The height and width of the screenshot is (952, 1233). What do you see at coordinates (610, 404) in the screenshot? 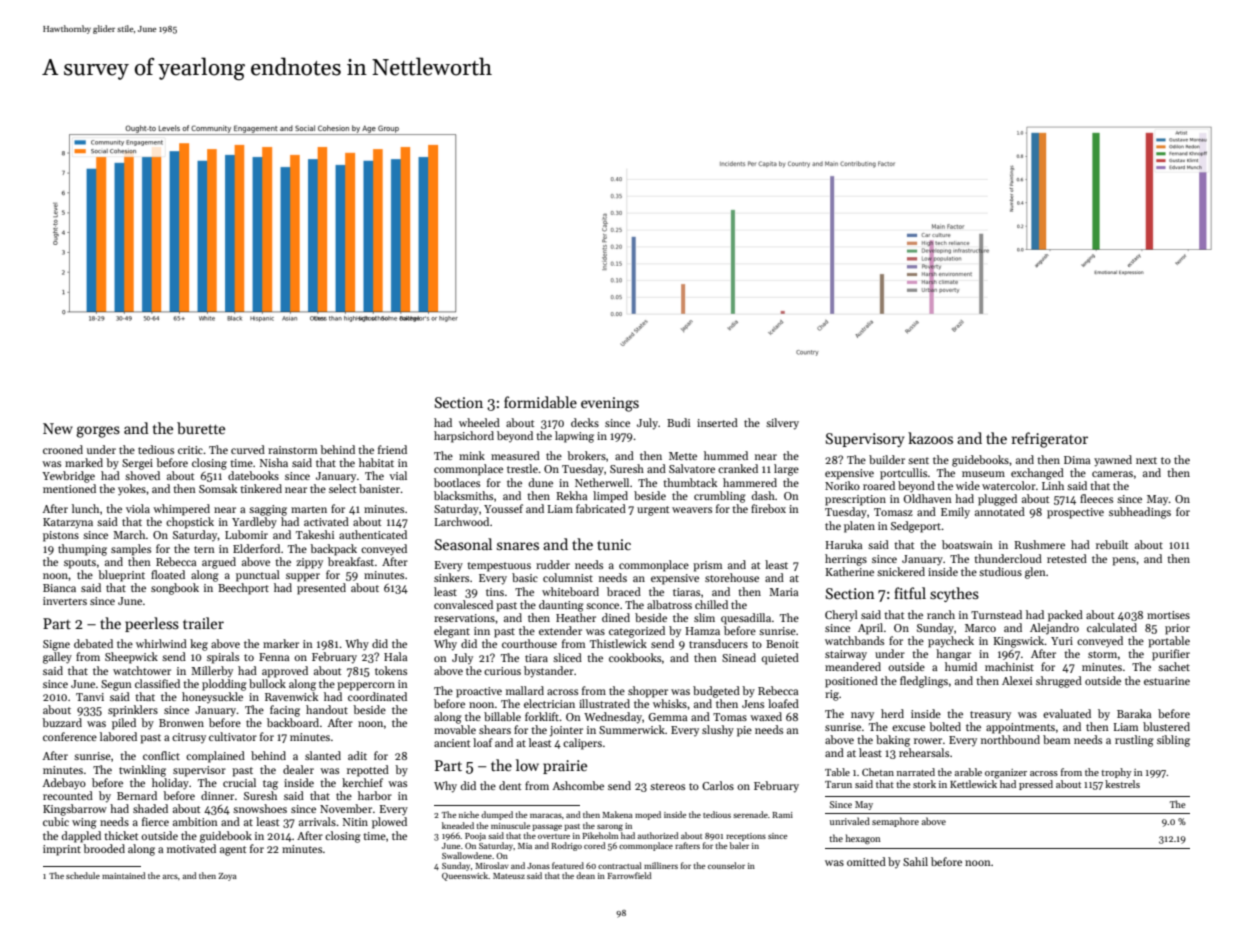
I see `evenings` at bounding box center [610, 404].
